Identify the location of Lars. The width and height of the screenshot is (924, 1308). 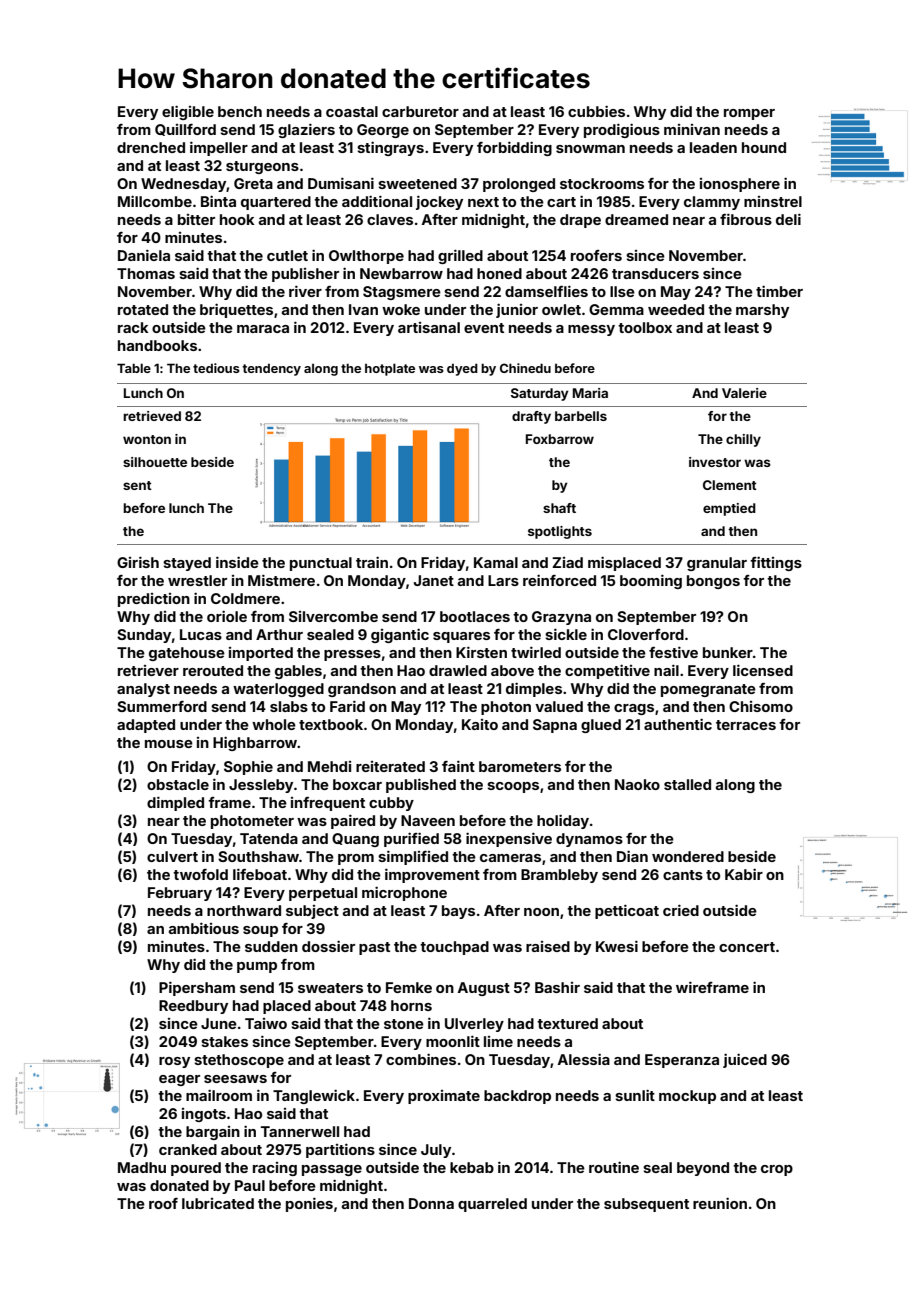
(503, 580).
